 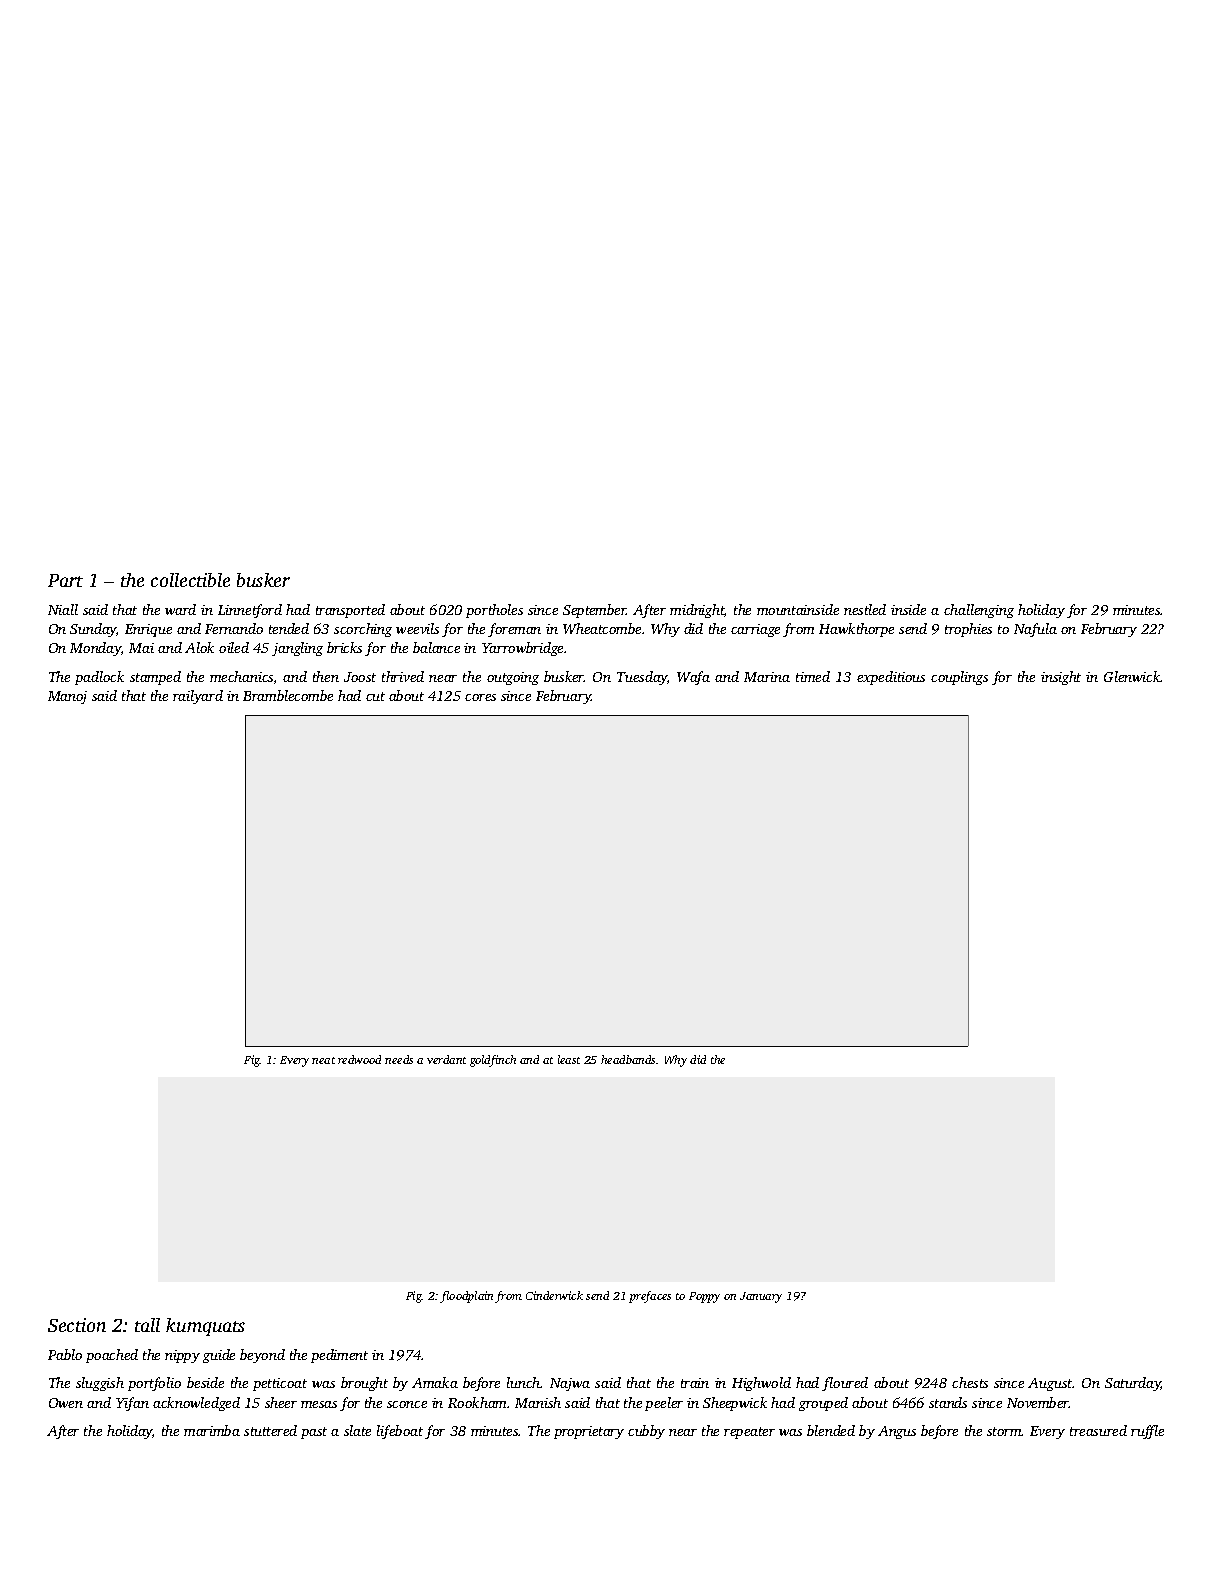 What do you see at coordinates (1133, 1384) in the screenshot?
I see `Saturday` at bounding box center [1133, 1384].
